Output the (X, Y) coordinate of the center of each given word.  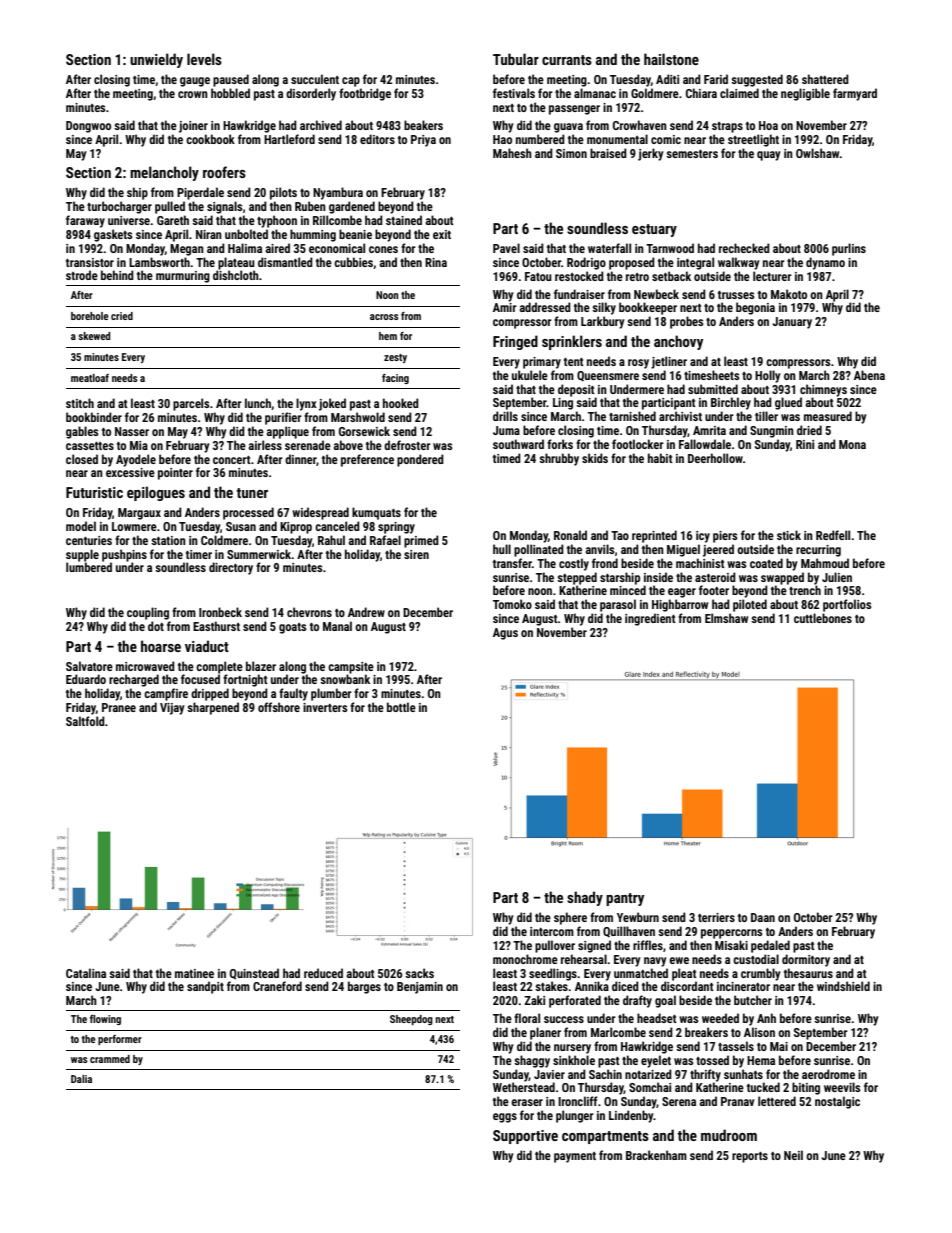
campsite (351, 668)
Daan (763, 917)
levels (204, 59)
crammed (110, 1059)
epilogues (156, 493)
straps (727, 127)
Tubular (516, 59)
